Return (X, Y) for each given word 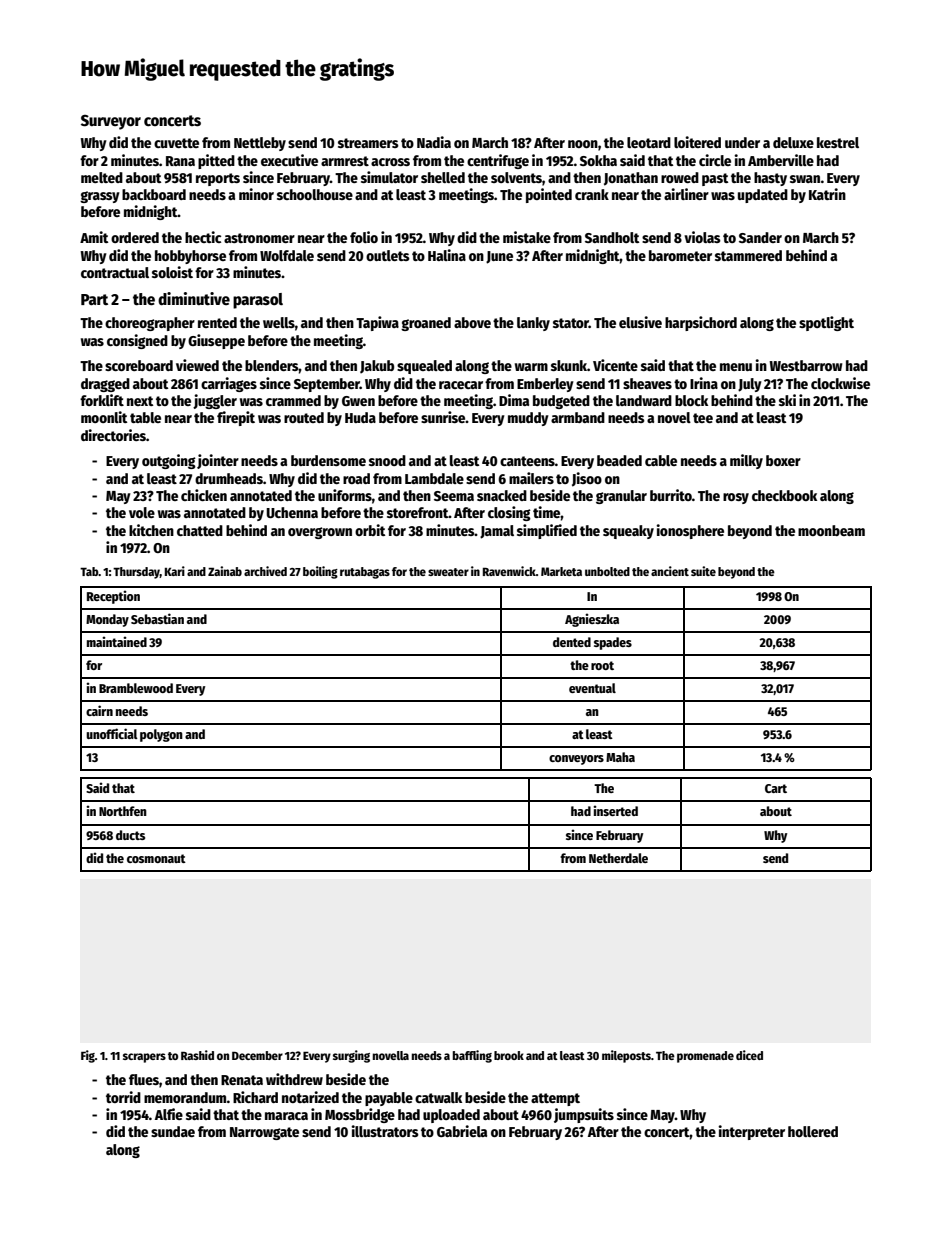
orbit (370, 530)
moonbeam (831, 530)
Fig (88, 1056)
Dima (514, 400)
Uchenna (292, 512)
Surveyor (111, 122)
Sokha (598, 160)
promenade (705, 1057)
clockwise (840, 383)
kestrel (838, 142)
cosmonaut (156, 858)
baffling (472, 1056)
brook (509, 1055)
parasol (258, 301)
